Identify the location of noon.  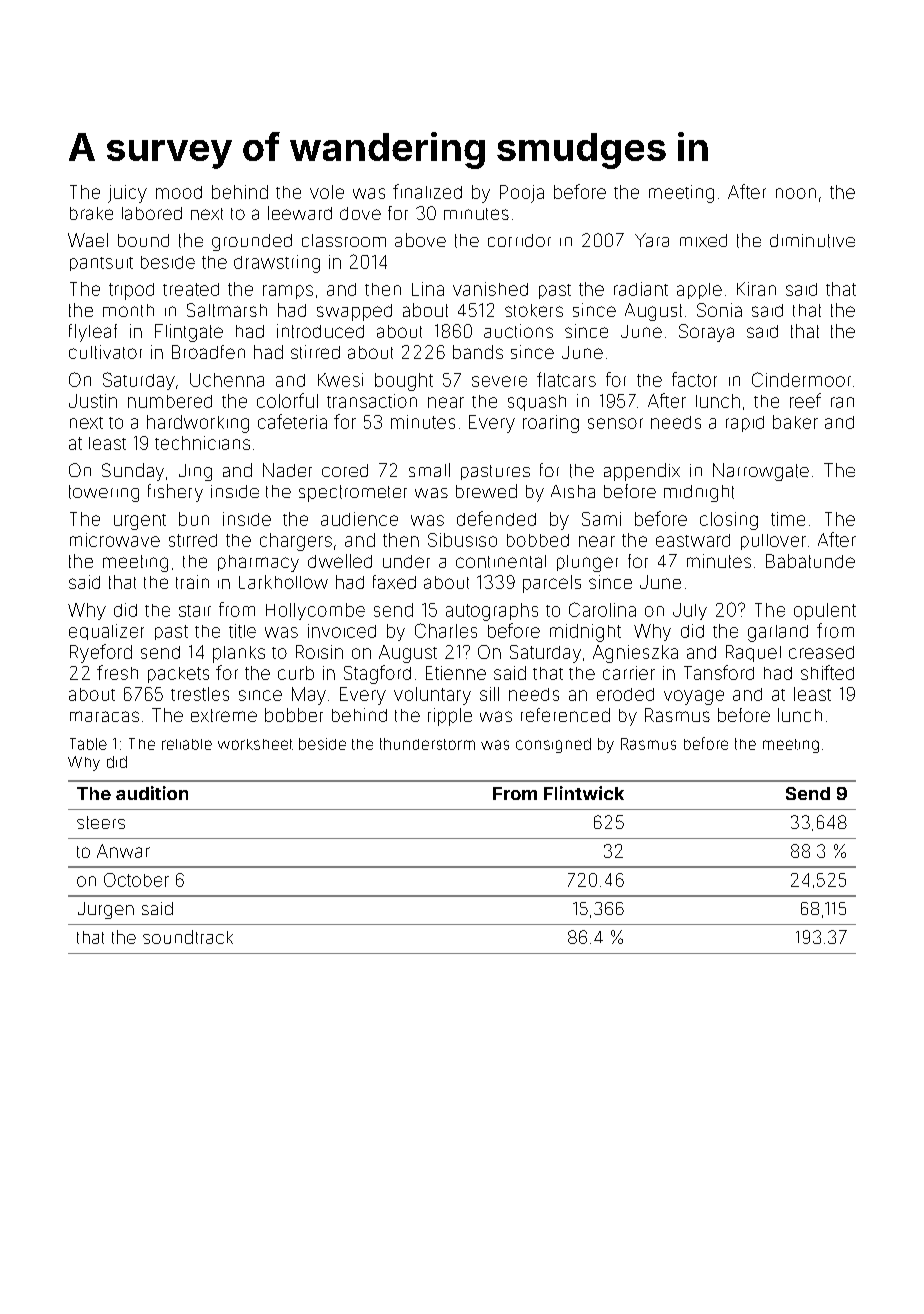
(796, 193).
